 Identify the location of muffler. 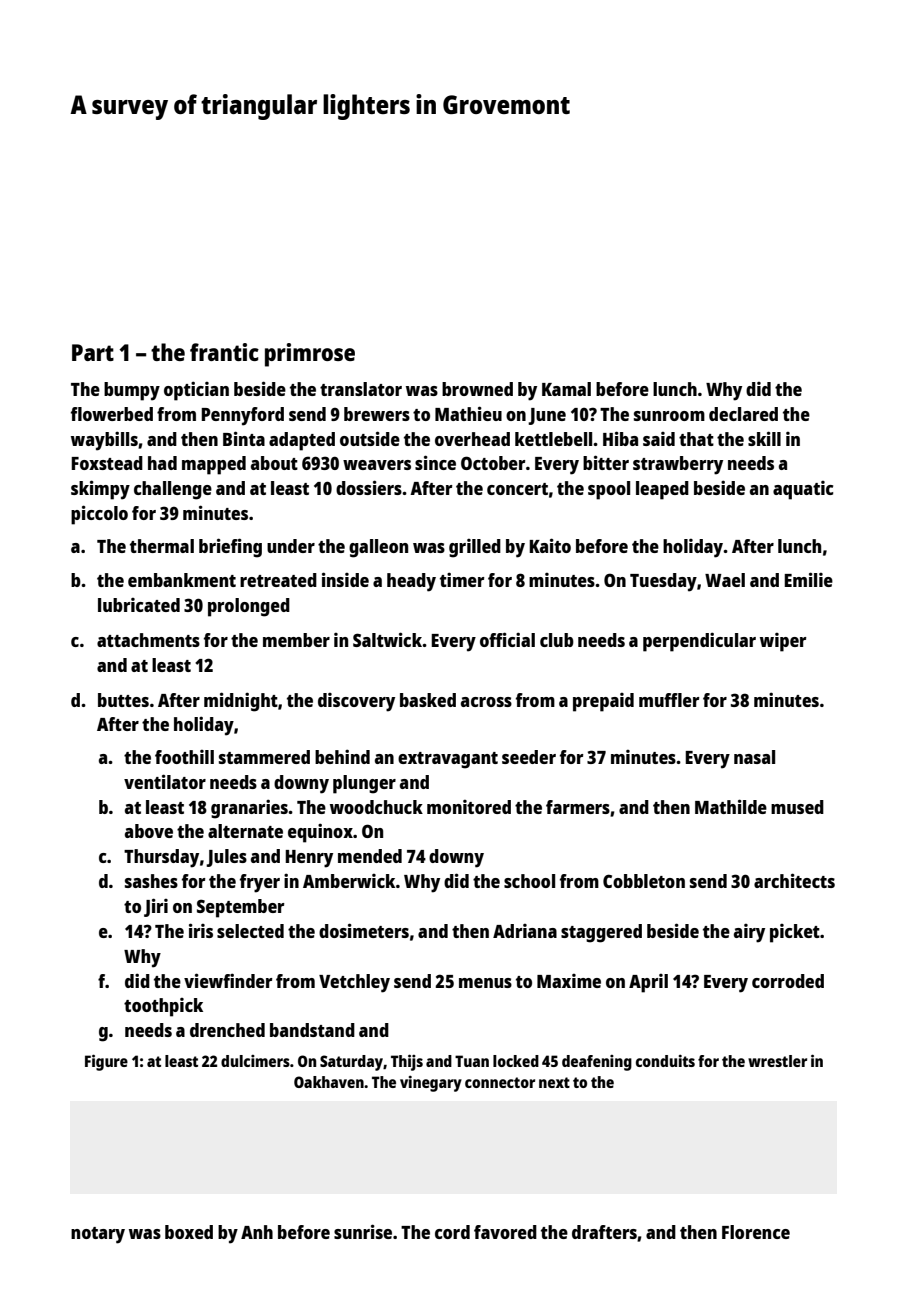
(669, 700).
